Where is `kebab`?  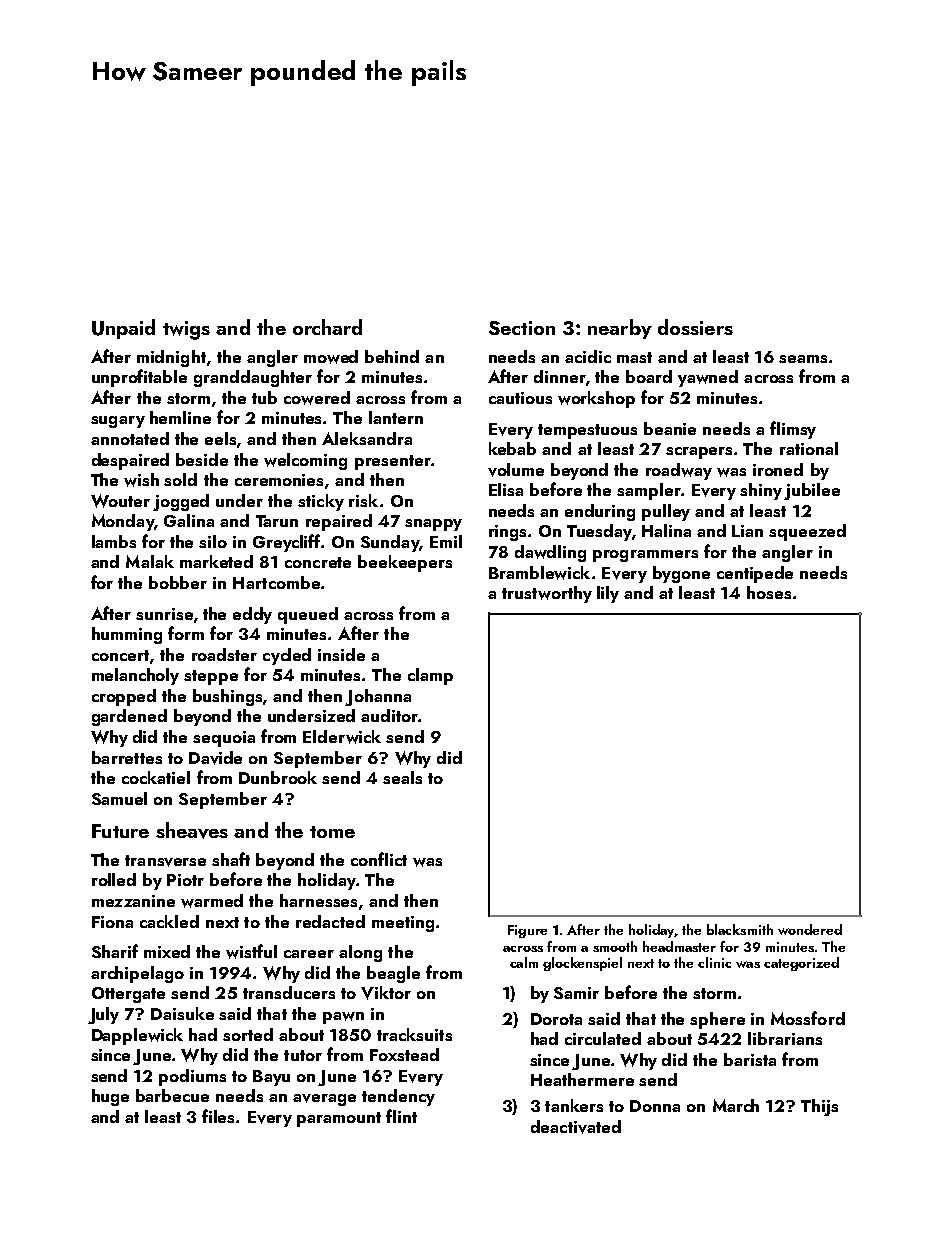 kebab is located at coordinates (512, 448).
